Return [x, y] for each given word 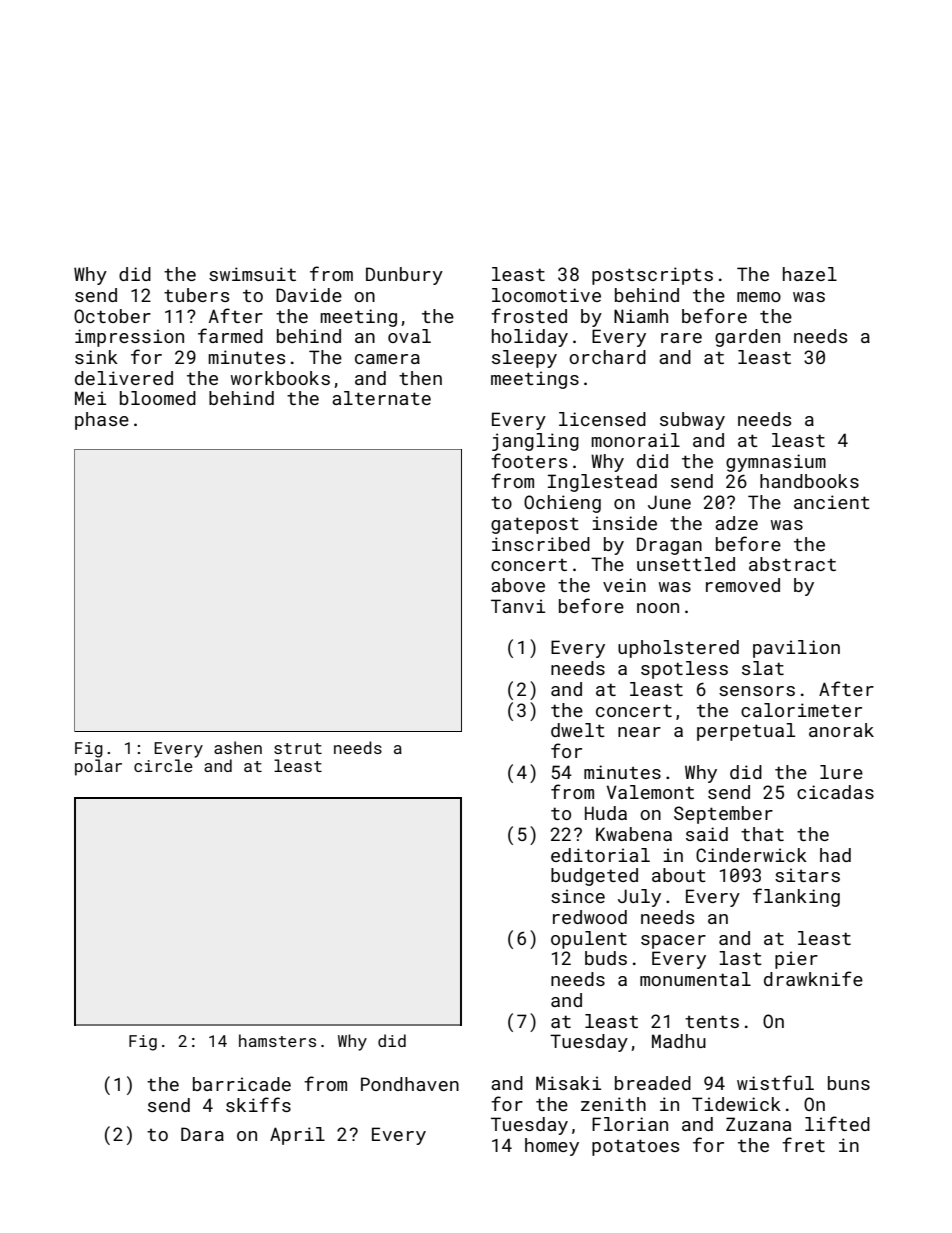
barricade [242, 1084]
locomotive [546, 295]
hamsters [277, 1040]
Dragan [669, 546]
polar [98, 767]
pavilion [796, 649]
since [578, 896]
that [762, 834]
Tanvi [518, 606]
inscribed [541, 544]
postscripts [652, 276]
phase [102, 421]
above [518, 585]
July [639, 898]
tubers [196, 295]
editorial [600, 855]
